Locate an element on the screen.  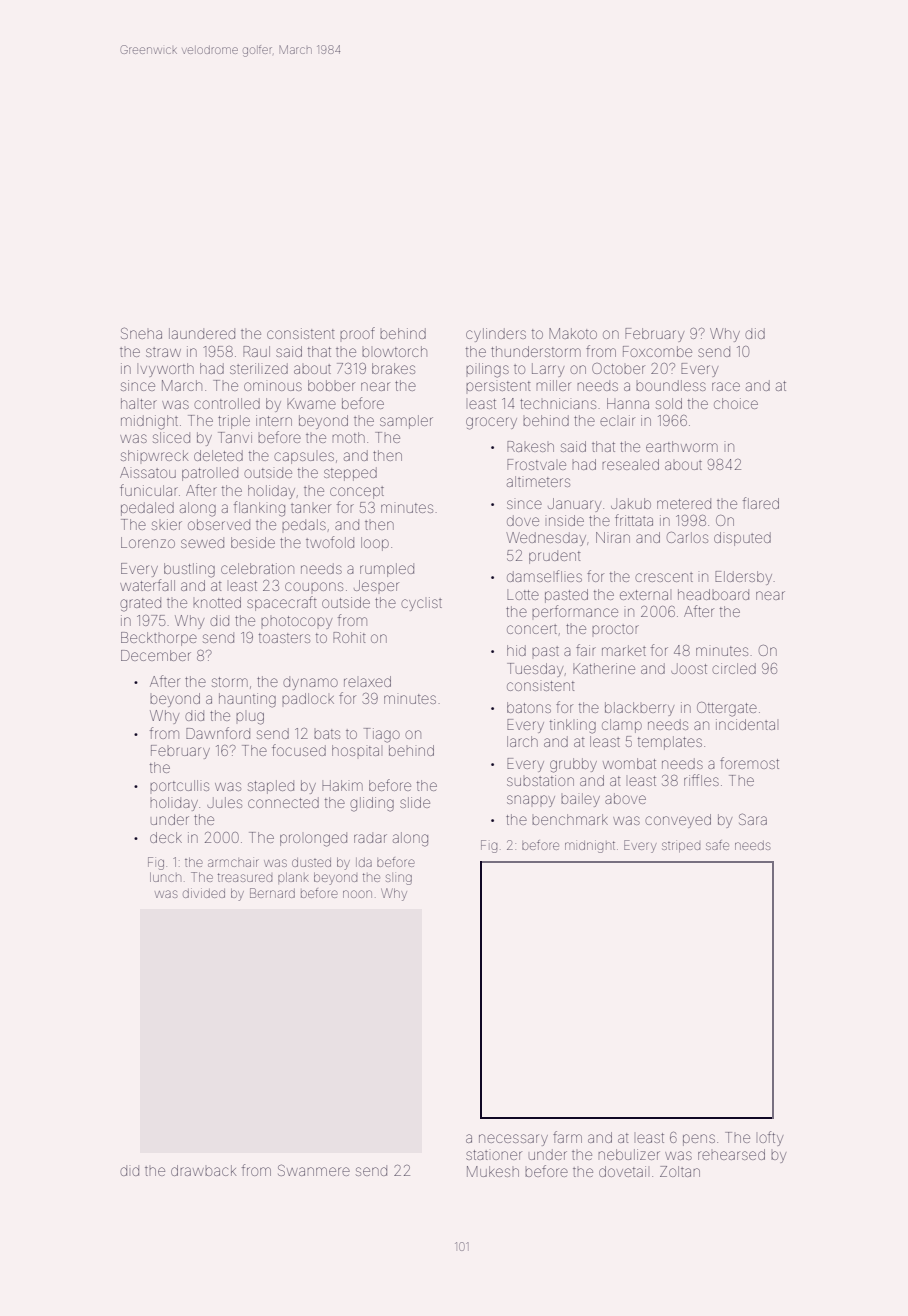
Makoto is located at coordinates (573, 333).
